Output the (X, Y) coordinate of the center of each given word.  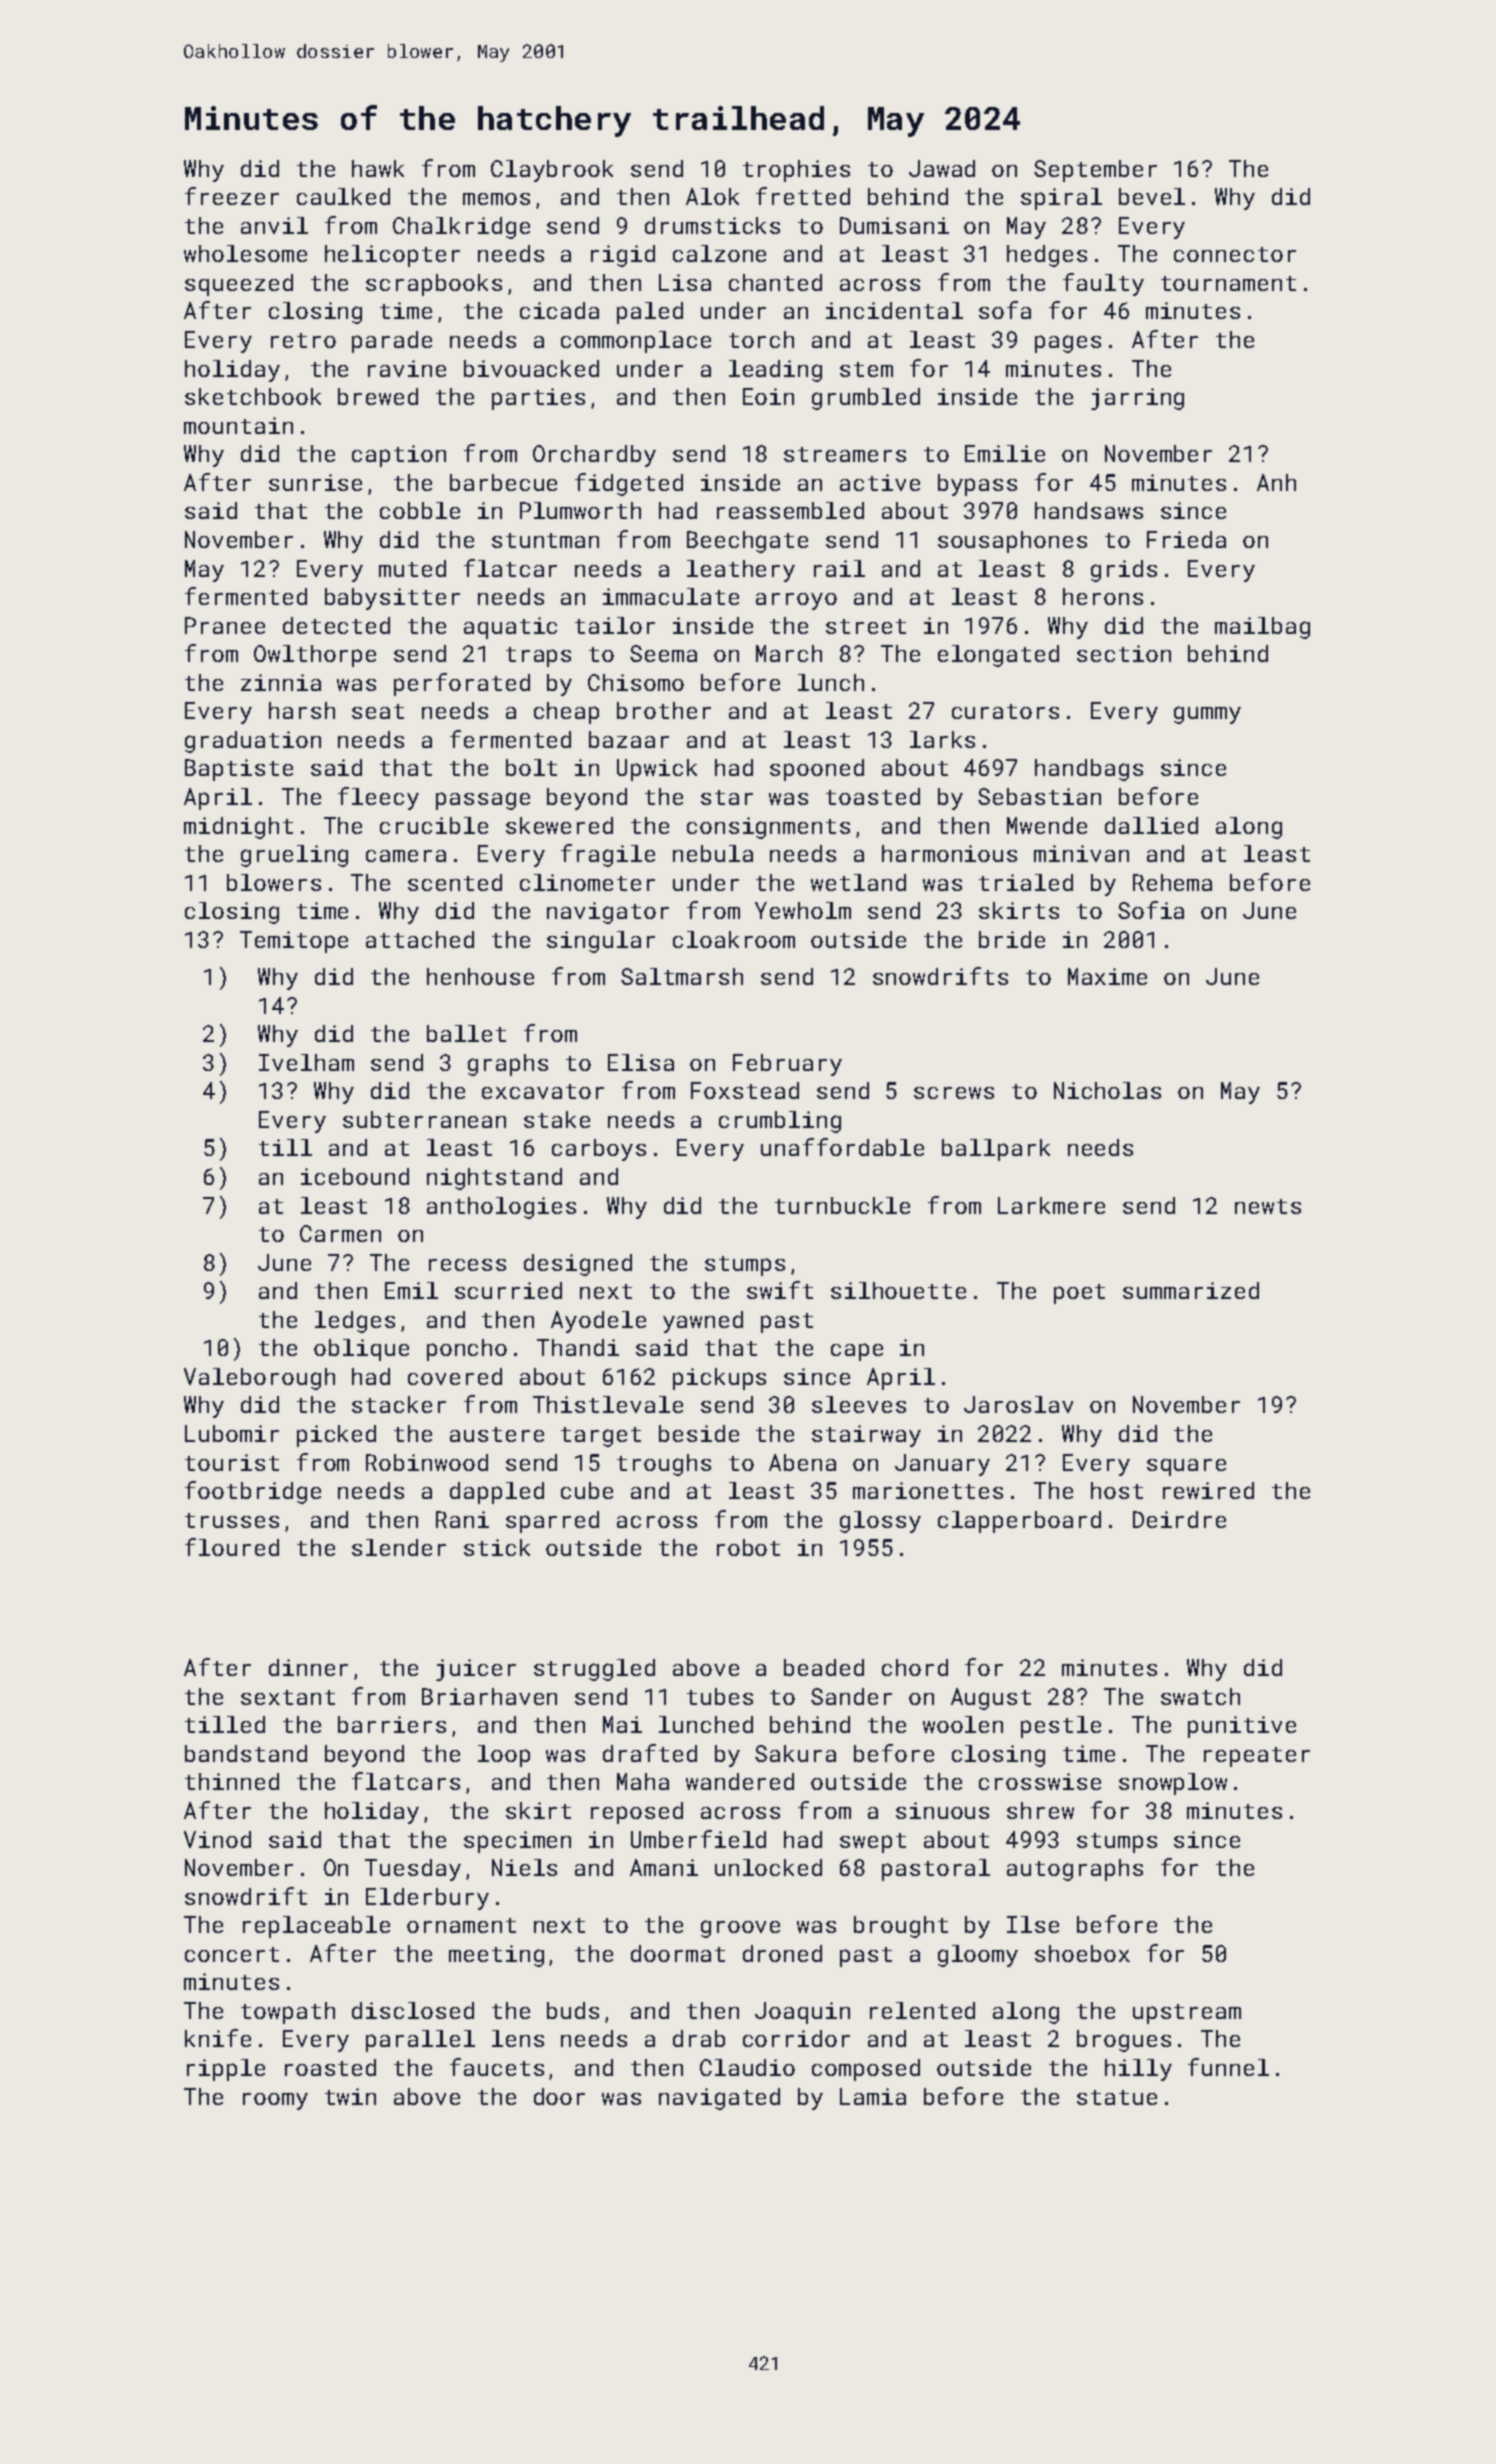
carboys (599, 1150)
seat (378, 711)
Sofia (1151, 910)
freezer (232, 196)
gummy (1207, 715)
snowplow (1173, 1784)
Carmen (340, 1233)
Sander (851, 1696)
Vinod (217, 1839)
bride (1012, 939)
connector (1235, 254)
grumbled (866, 399)
